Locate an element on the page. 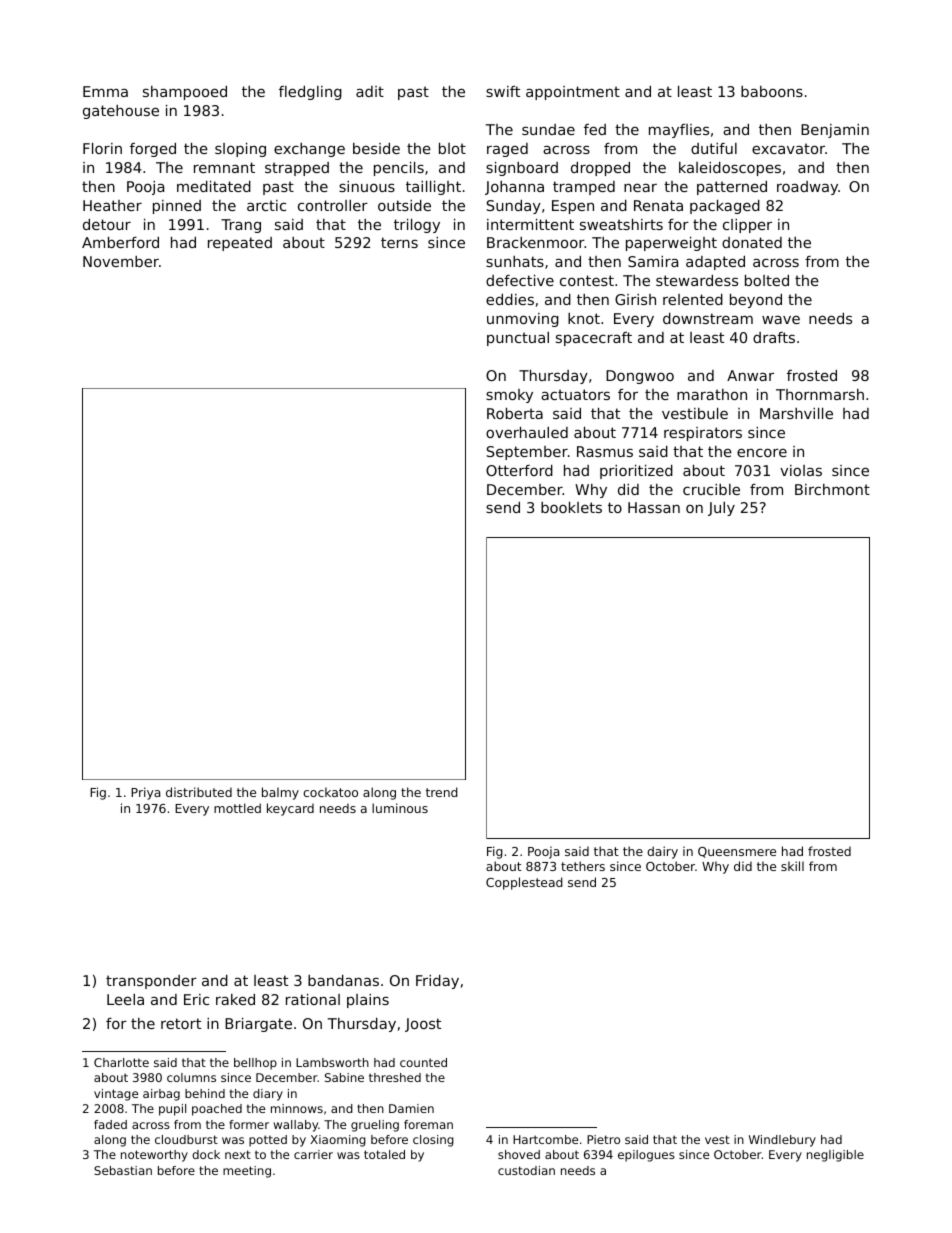  punctual is located at coordinates (518, 339).
